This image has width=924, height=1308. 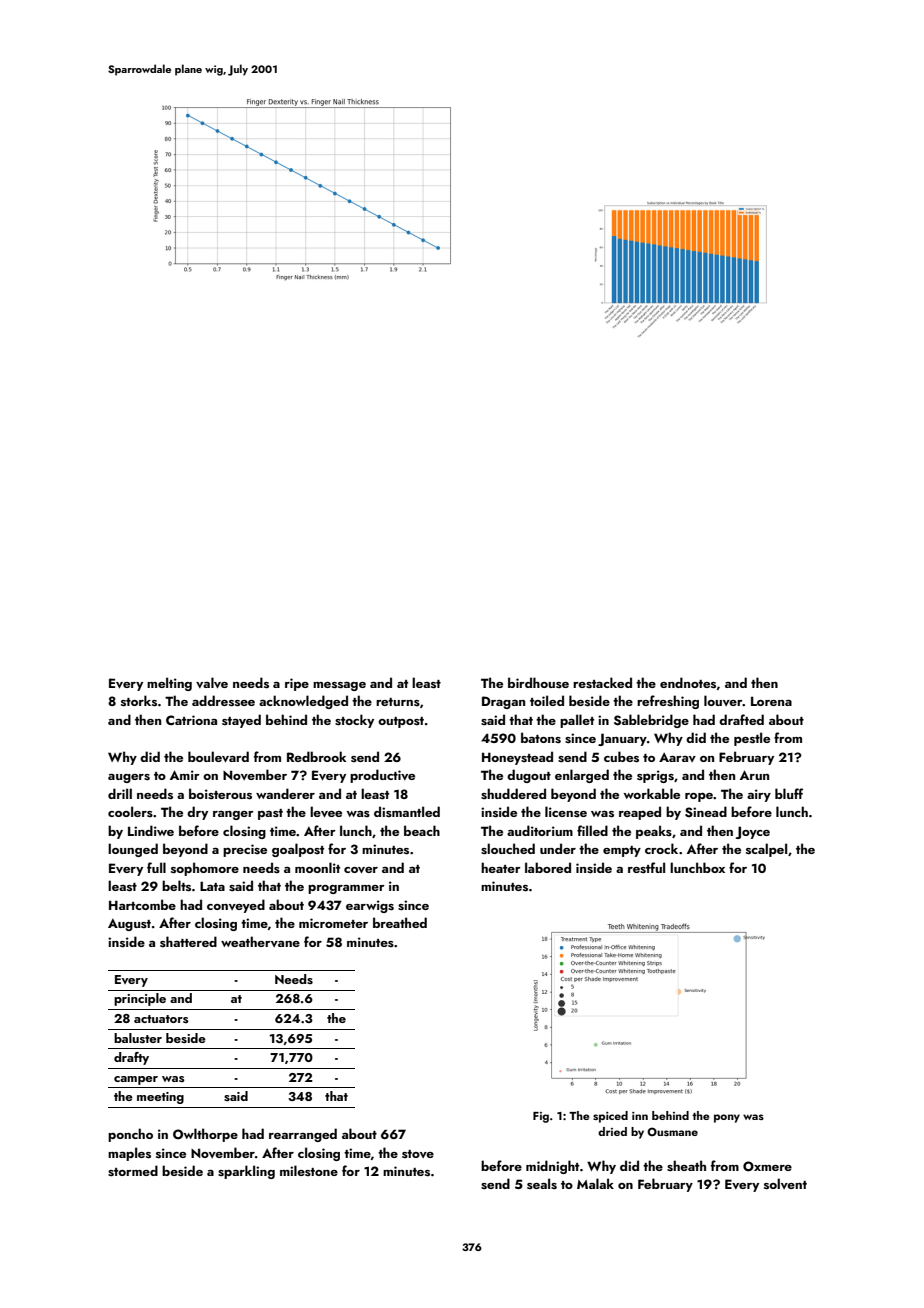 I want to click on empty, so click(x=622, y=851).
